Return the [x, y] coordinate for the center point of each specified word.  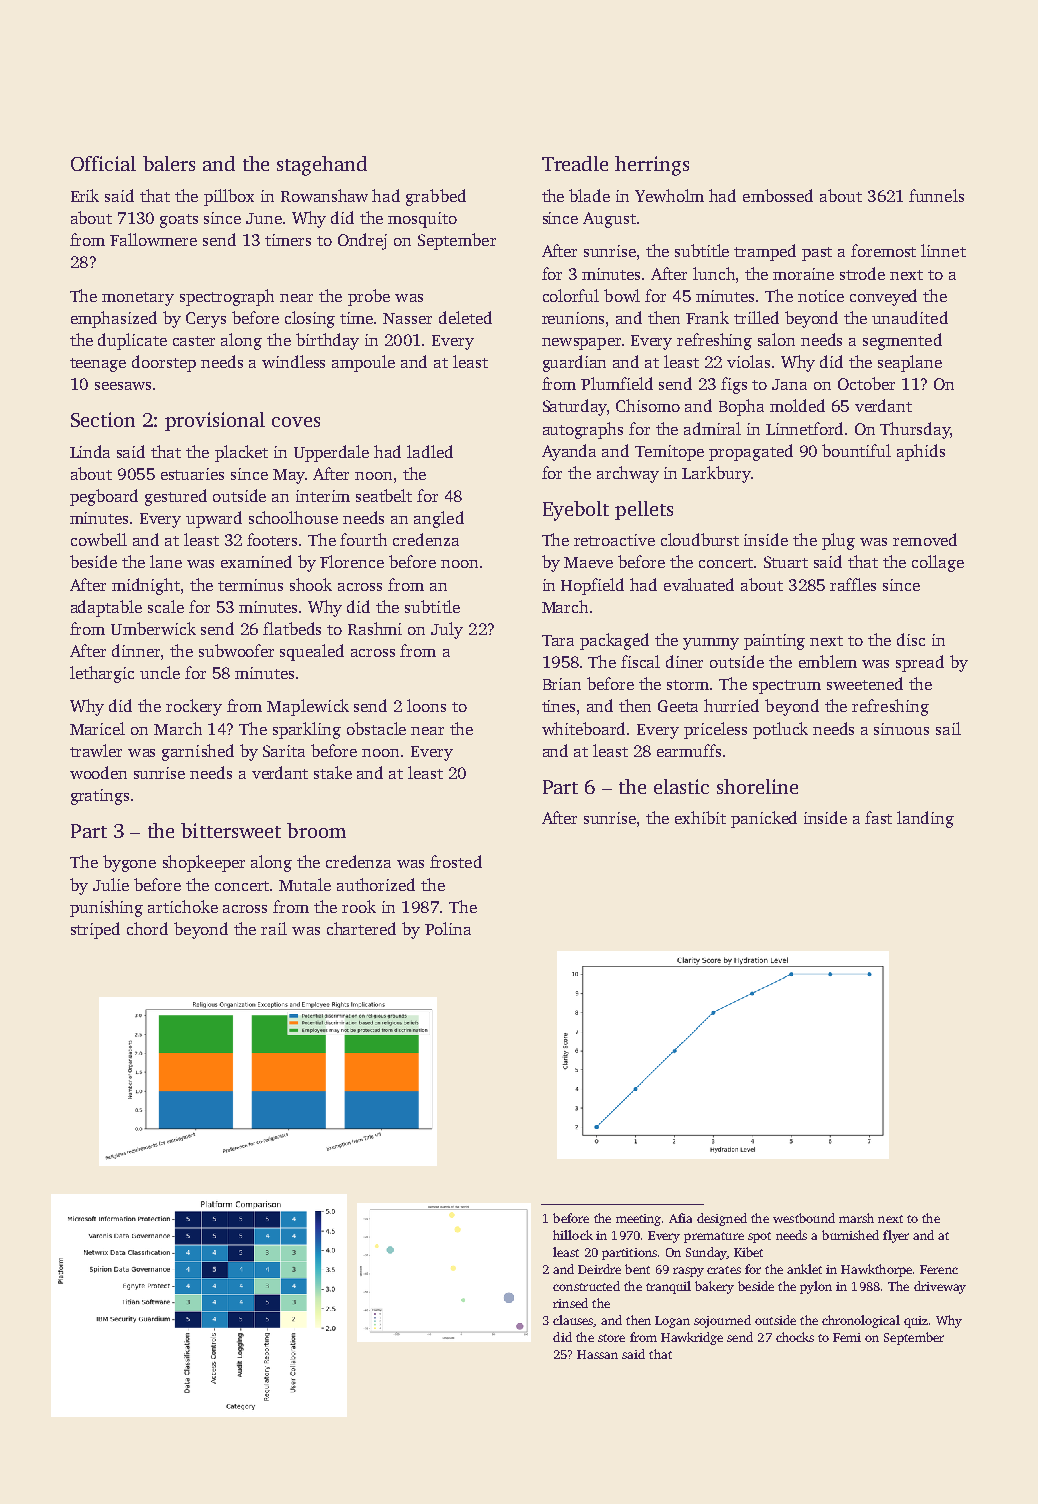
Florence [352, 561]
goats [179, 221]
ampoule [363, 363]
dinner [136, 650]
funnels [936, 195]
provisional [215, 421]
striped [95, 930]
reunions [573, 318]
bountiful [856, 450]
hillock [573, 1235]
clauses [573, 1321]
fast [878, 817]
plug [838, 541]
